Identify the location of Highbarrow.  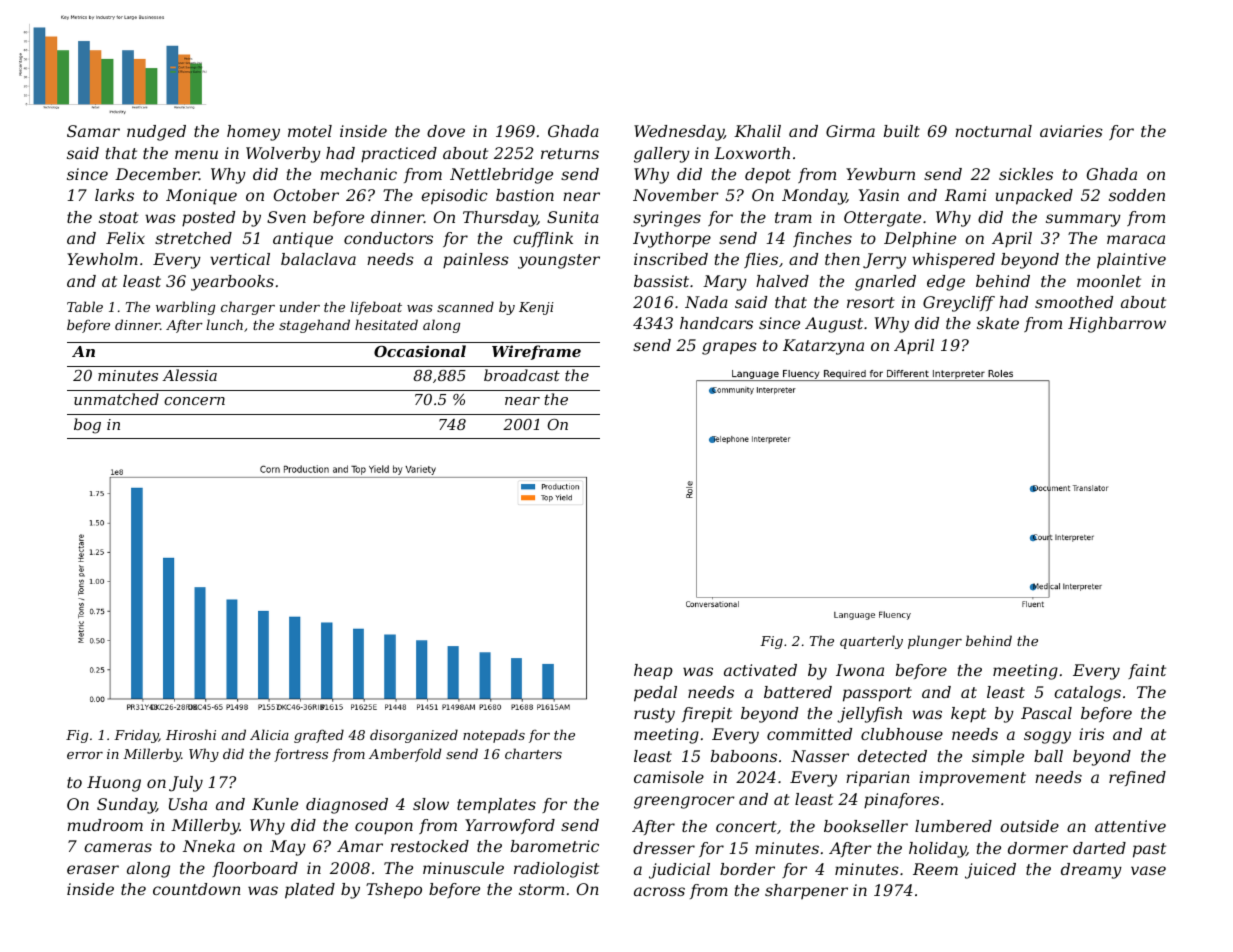
(1117, 325).
